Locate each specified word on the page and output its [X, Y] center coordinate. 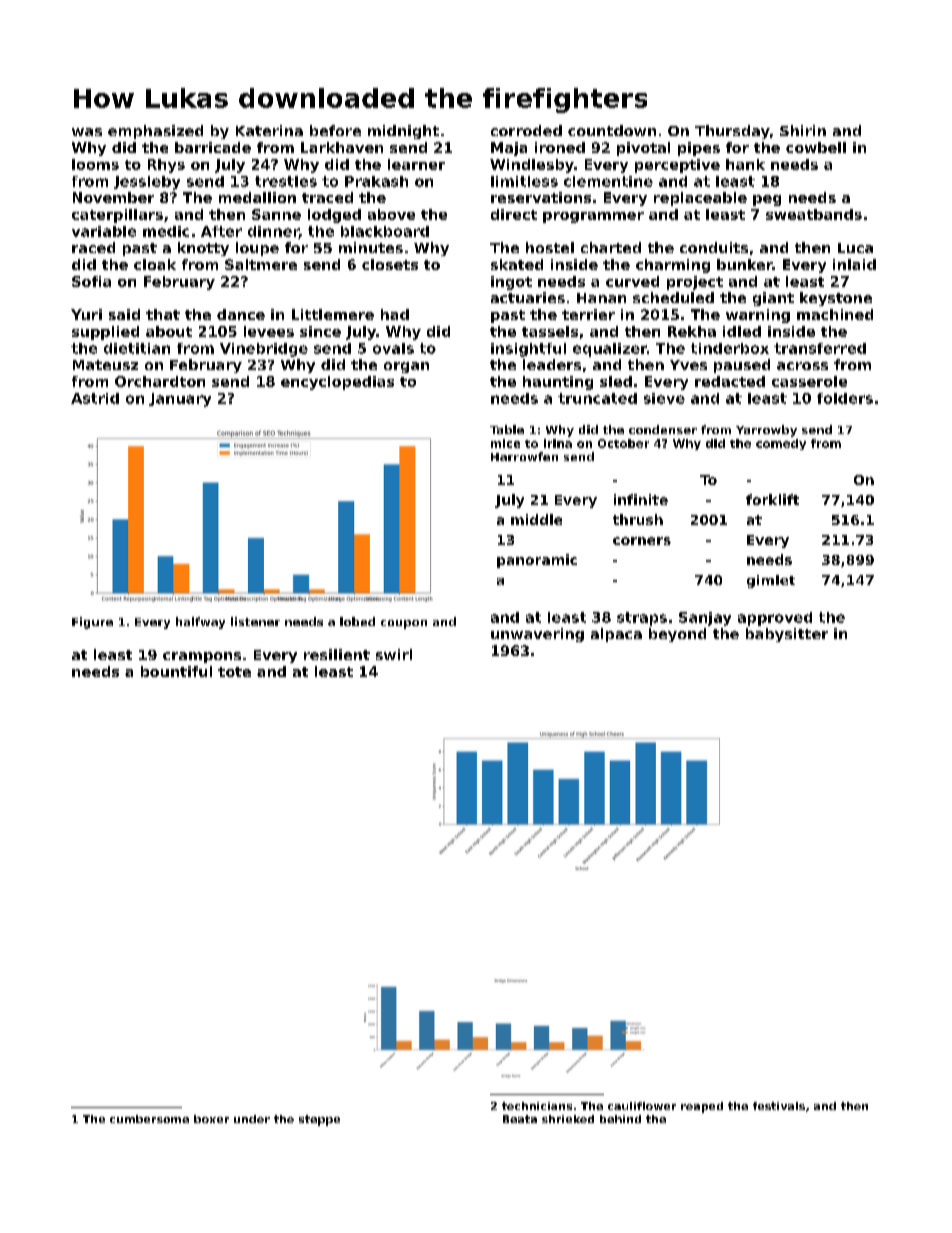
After [221, 231]
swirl [394, 654]
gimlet [771, 581]
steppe [319, 1120]
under [252, 1119]
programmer [593, 217]
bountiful [176, 671]
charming [673, 266]
